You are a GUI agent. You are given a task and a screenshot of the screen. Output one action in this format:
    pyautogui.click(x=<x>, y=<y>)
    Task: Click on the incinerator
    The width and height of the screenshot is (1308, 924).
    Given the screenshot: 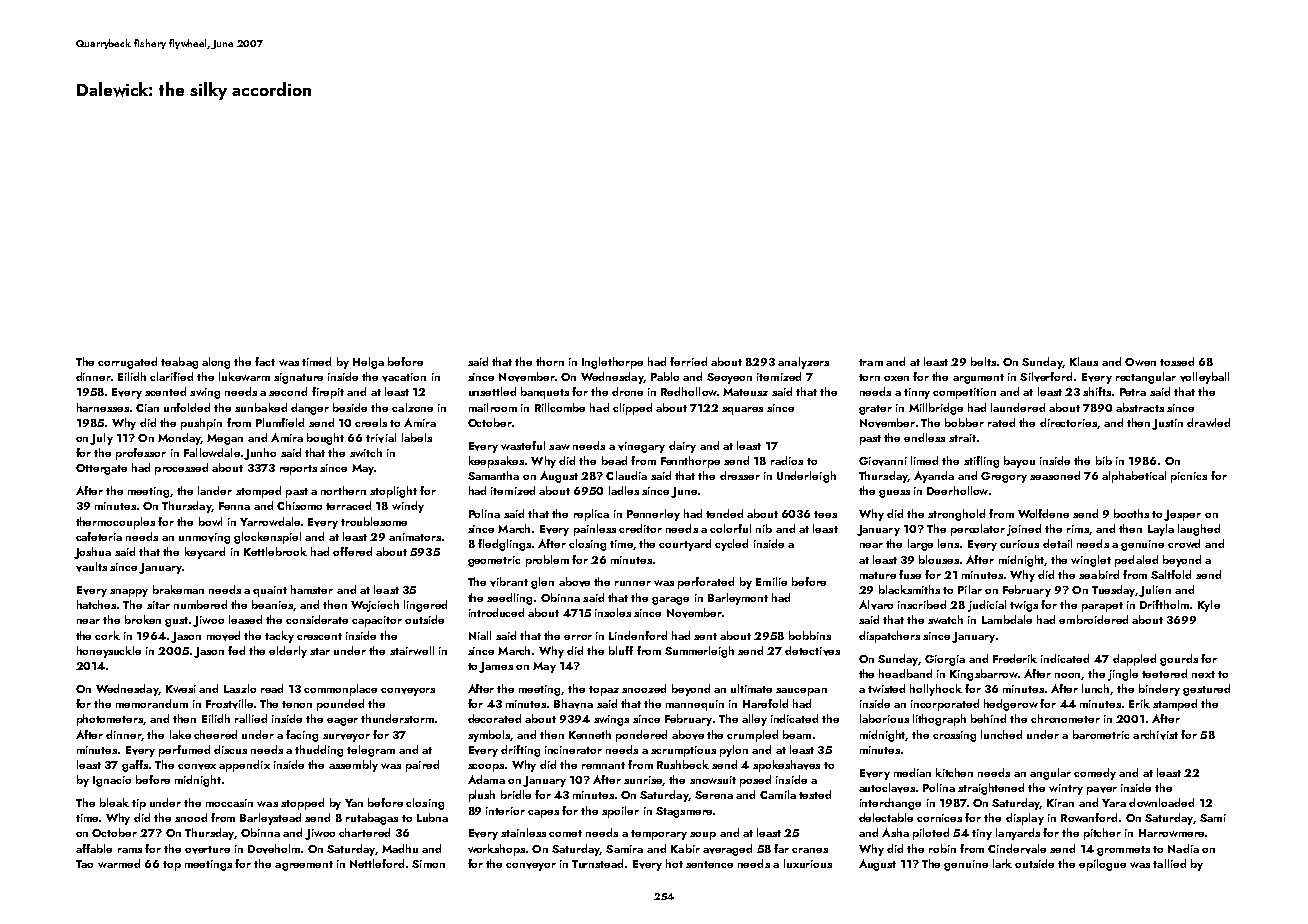 What is the action you would take?
    pyautogui.click(x=573, y=750)
